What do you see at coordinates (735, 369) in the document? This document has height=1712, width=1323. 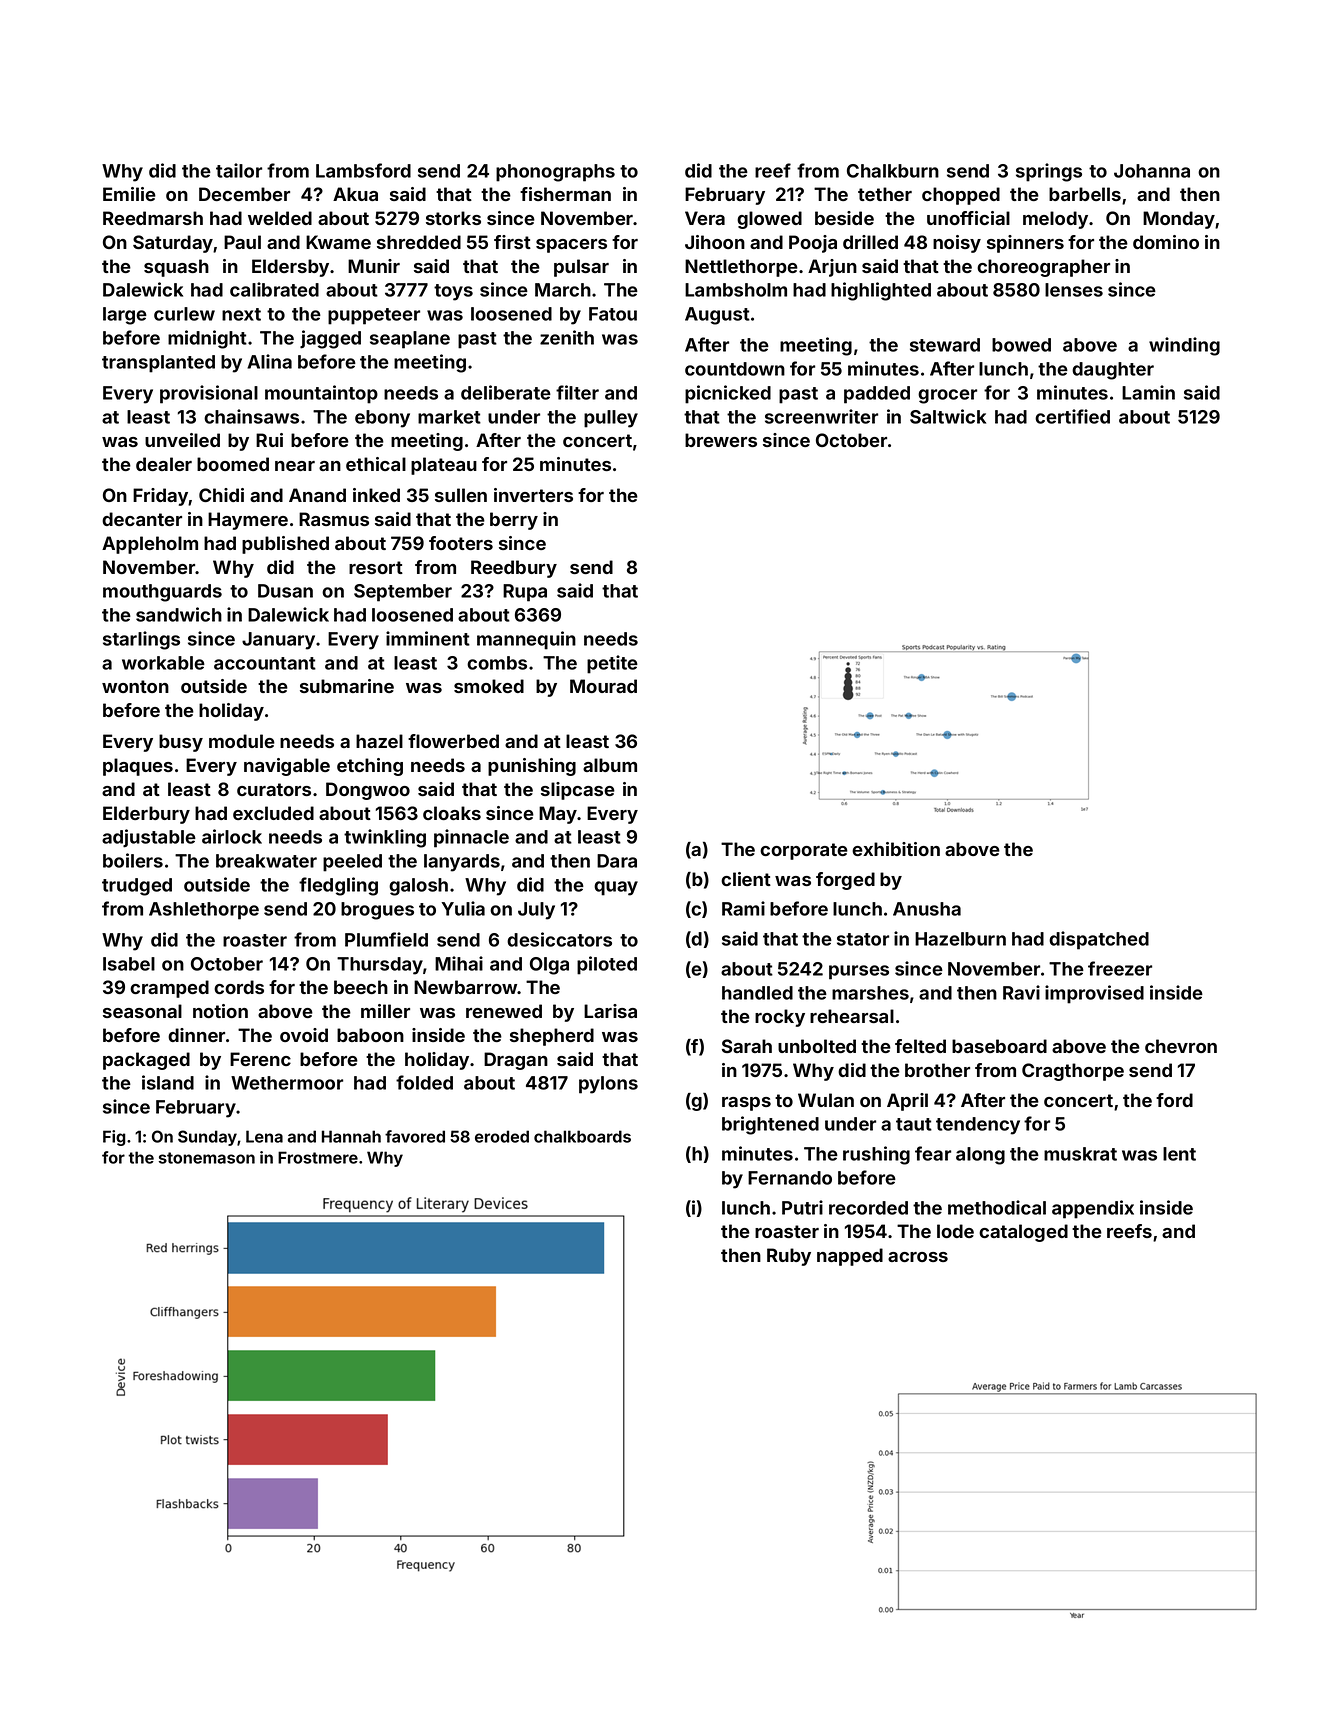 I see `countdown` at bounding box center [735, 369].
